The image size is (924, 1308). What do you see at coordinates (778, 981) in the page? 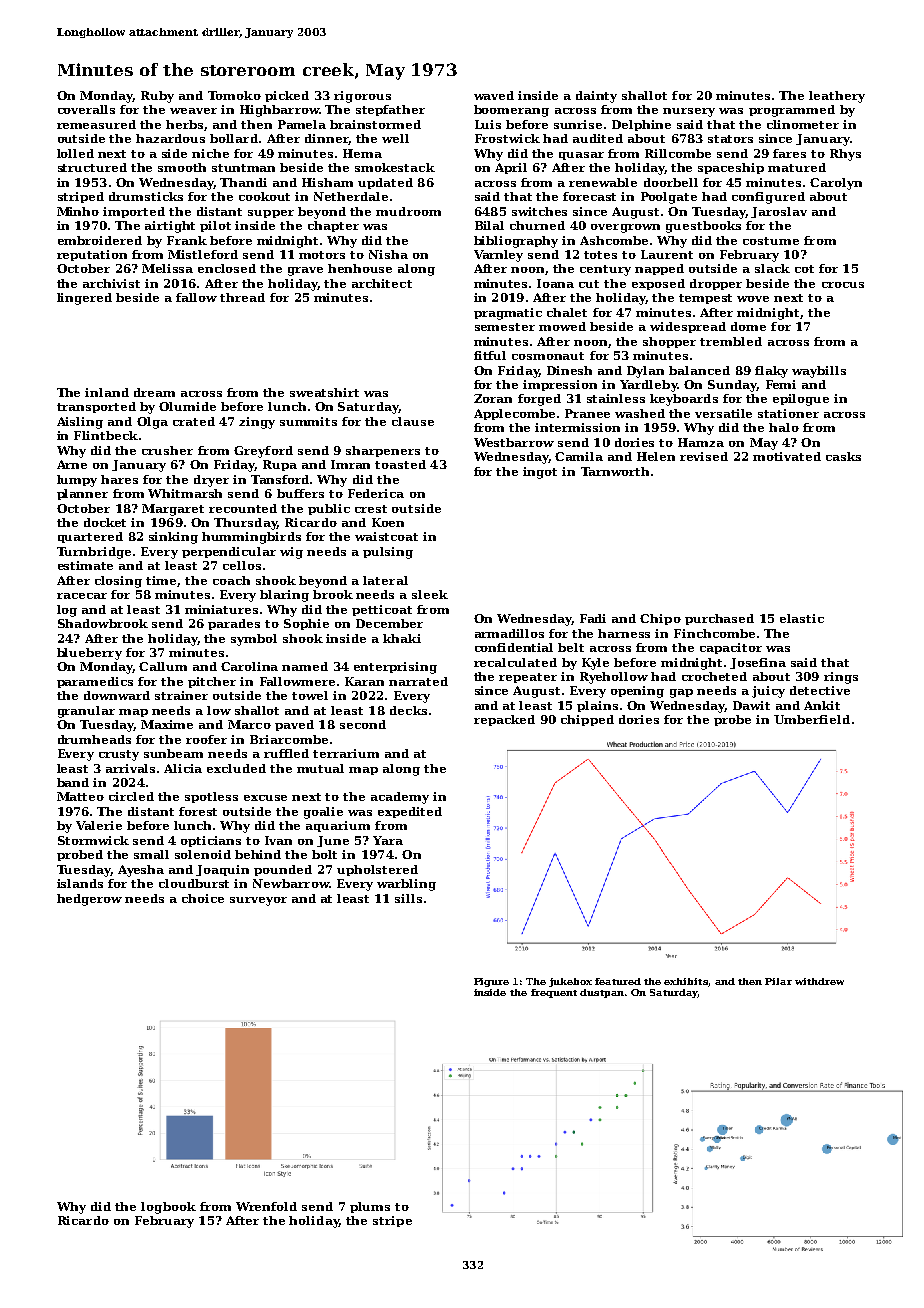
I see `Pilar` at bounding box center [778, 981].
